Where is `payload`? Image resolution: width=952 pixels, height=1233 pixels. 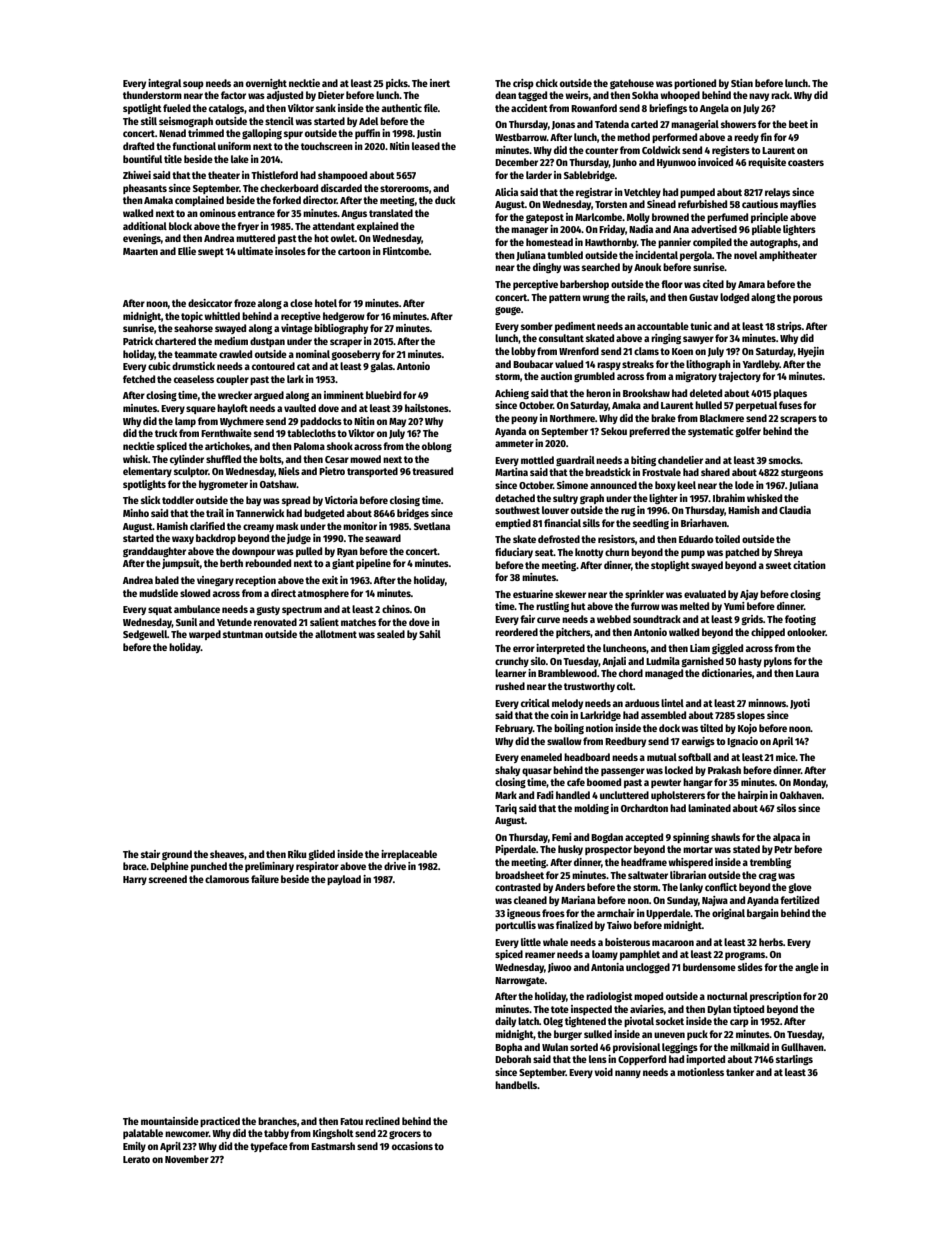
payload is located at coordinates (344, 880).
